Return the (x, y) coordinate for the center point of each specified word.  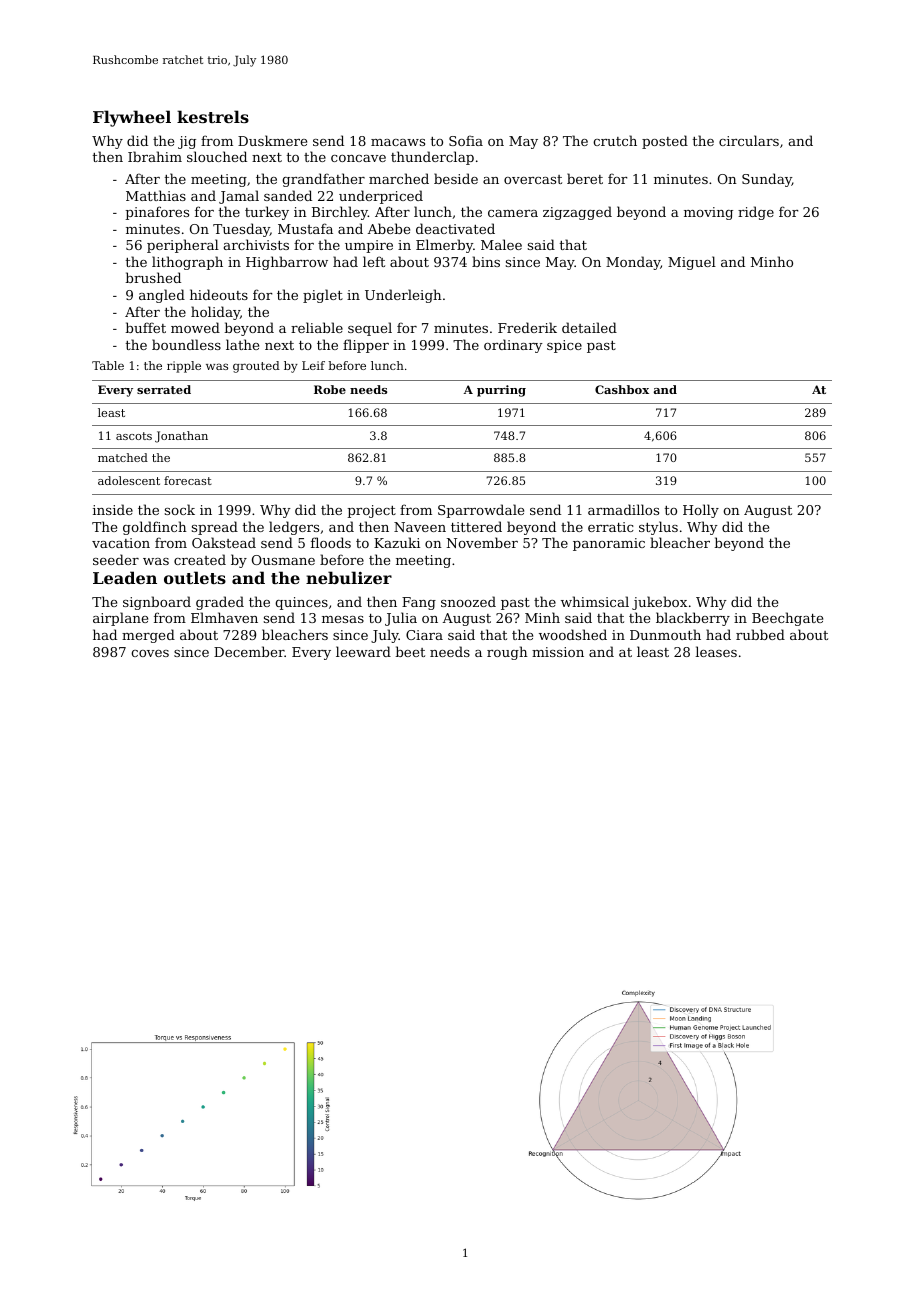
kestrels (213, 116)
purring (501, 391)
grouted (256, 367)
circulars (749, 140)
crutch (615, 140)
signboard (157, 603)
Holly (701, 511)
